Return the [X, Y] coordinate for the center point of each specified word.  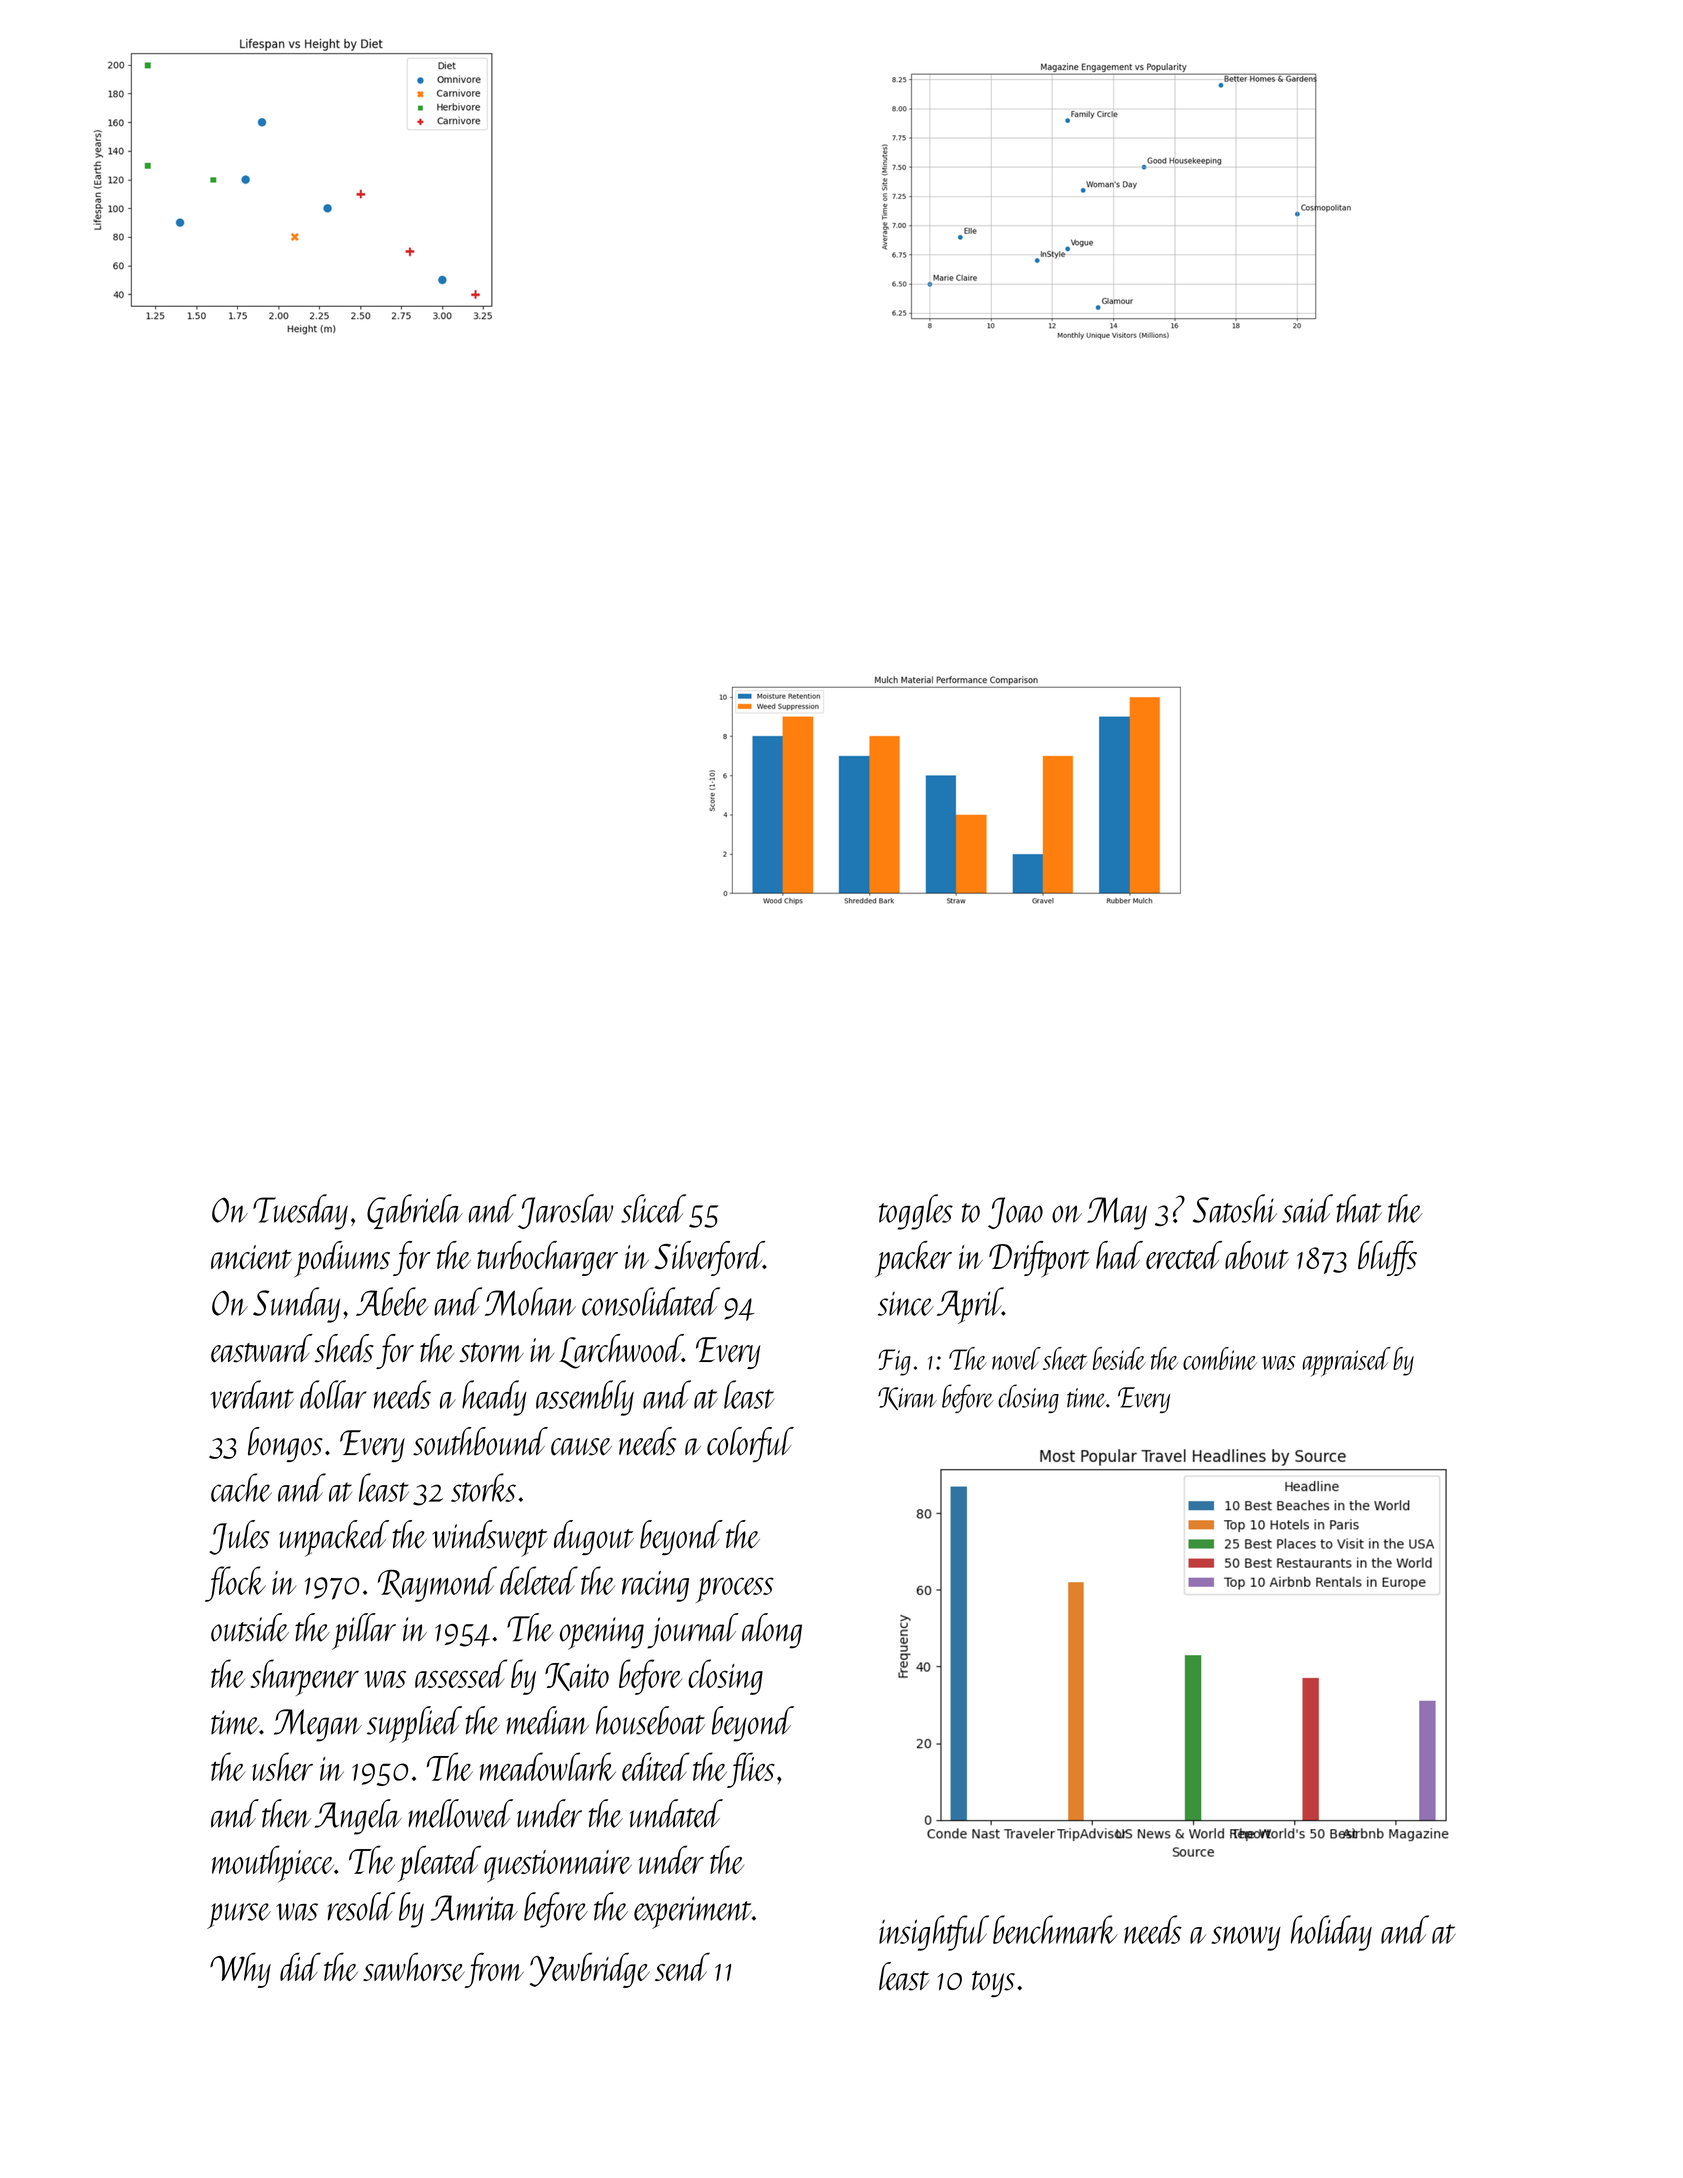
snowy [1246, 1938]
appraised [1347, 1362]
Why [240, 1970]
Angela [358, 1817]
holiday [1331, 1933]
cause [581, 1447]
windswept [490, 1538]
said [1307, 1208]
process [735, 1590]
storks [483, 1487]
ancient [251, 1257]
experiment [693, 1912]
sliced [653, 1208]
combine [1220, 1358]
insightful [934, 1933]
